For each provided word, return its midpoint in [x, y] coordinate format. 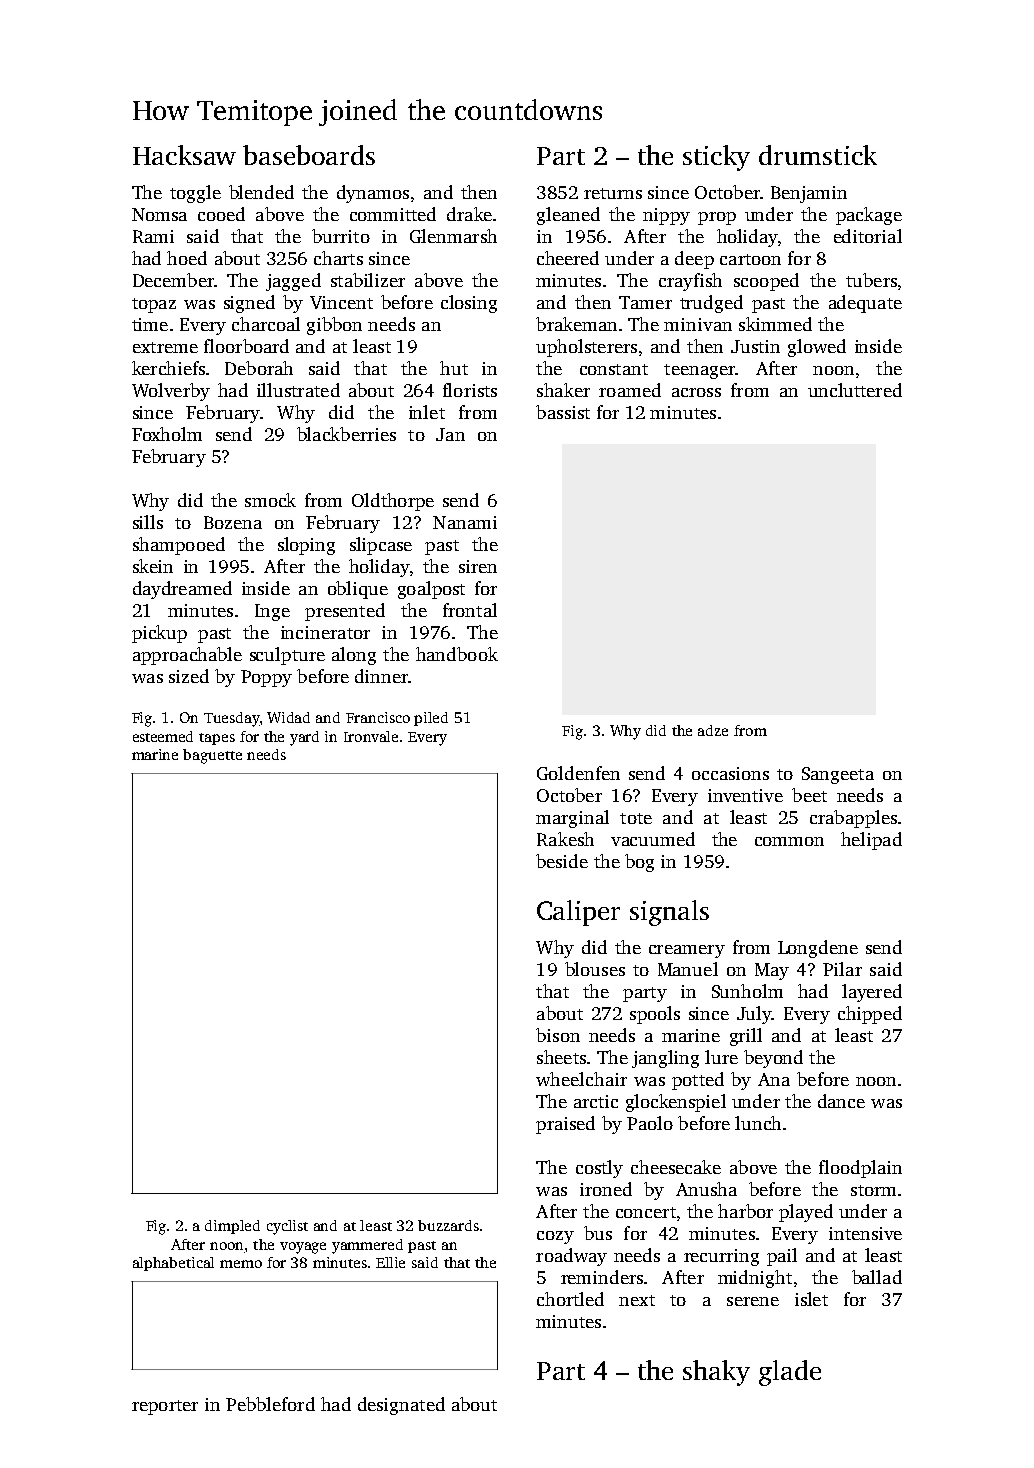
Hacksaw [184, 155]
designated [401, 1406]
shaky [716, 1373]
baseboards [309, 155]
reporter [165, 1407]
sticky [716, 158]
